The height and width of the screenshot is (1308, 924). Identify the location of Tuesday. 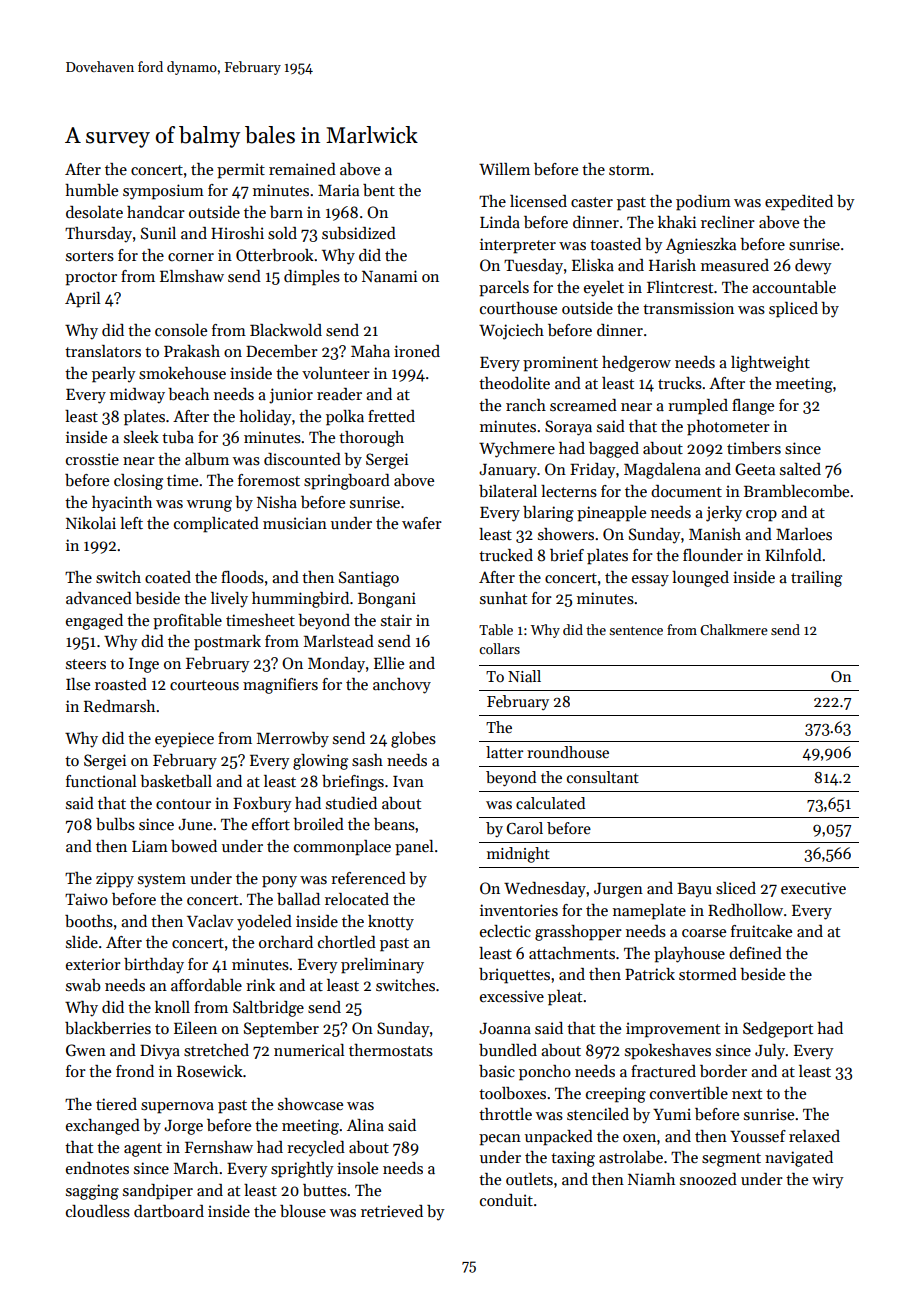
(533, 267).
